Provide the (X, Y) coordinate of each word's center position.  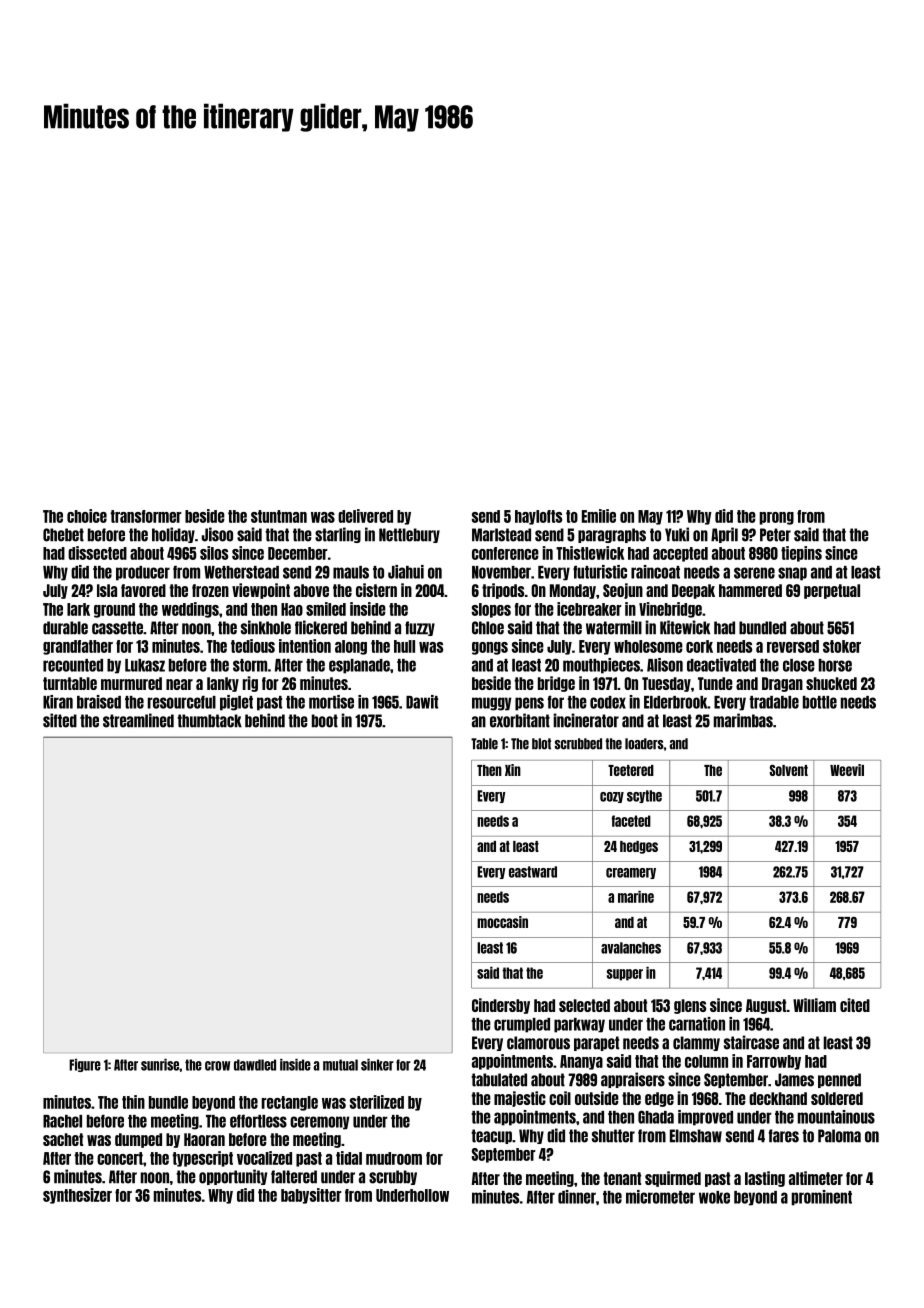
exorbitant (520, 720)
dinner (577, 1197)
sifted (60, 720)
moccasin (502, 922)
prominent (822, 1198)
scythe (644, 796)
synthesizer (77, 1196)
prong (777, 518)
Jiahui (406, 572)
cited (855, 1005)
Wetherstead (241, 572)
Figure (85, 1065)
